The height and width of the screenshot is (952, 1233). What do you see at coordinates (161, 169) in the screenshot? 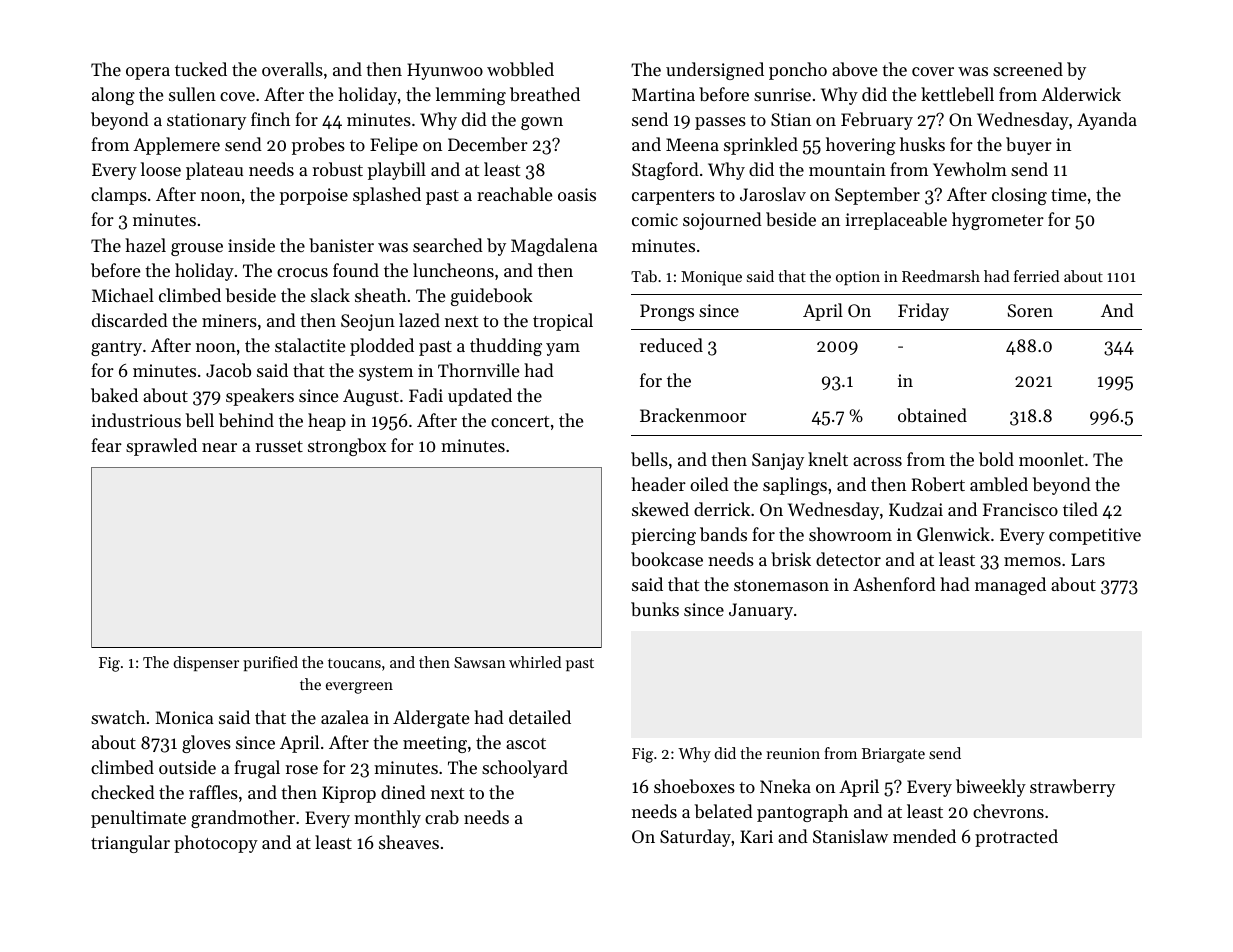
I see `loose` at bounding box center [161, 169].
